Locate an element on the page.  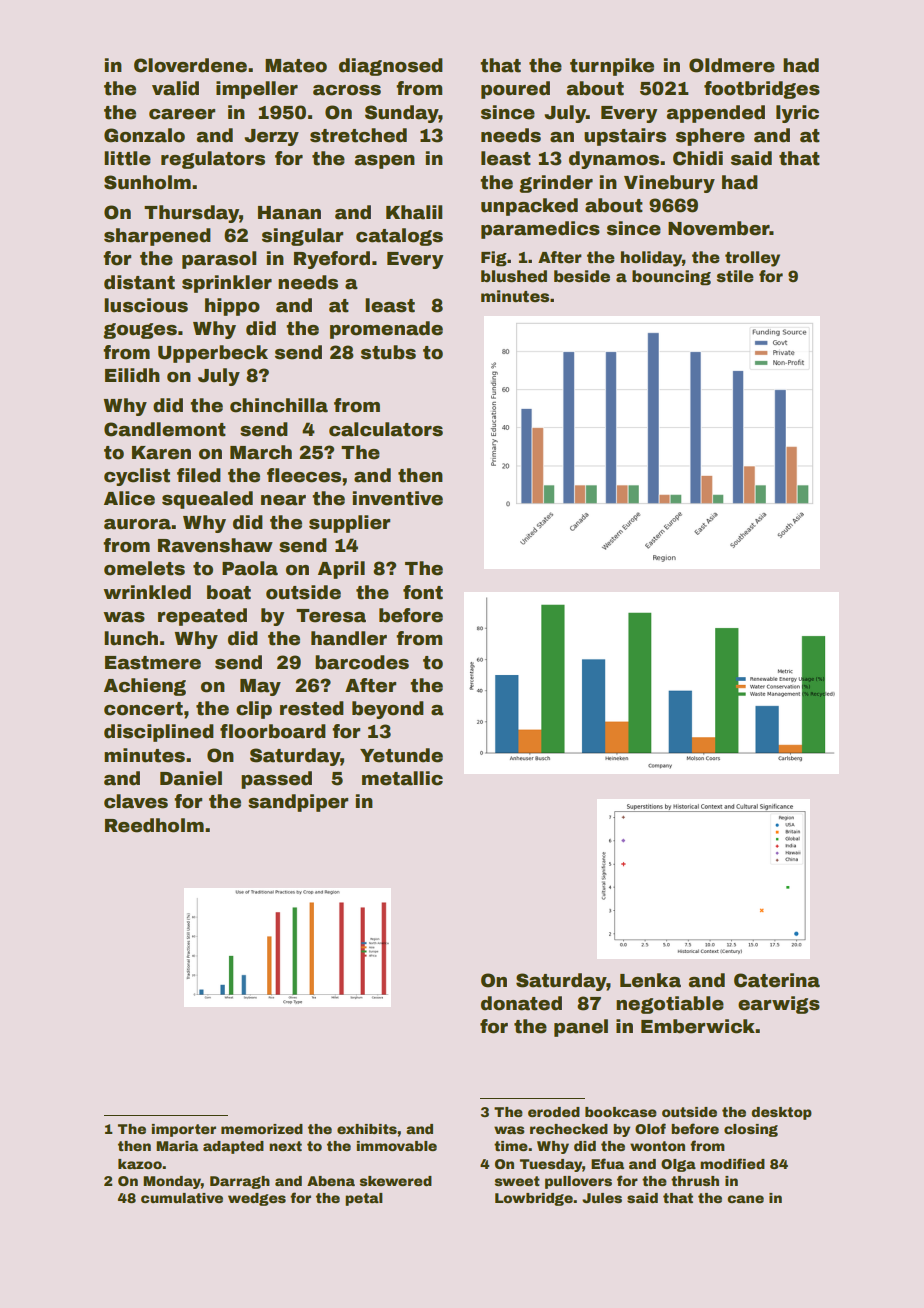
Vinebury is located at coordinates (669, 184).
